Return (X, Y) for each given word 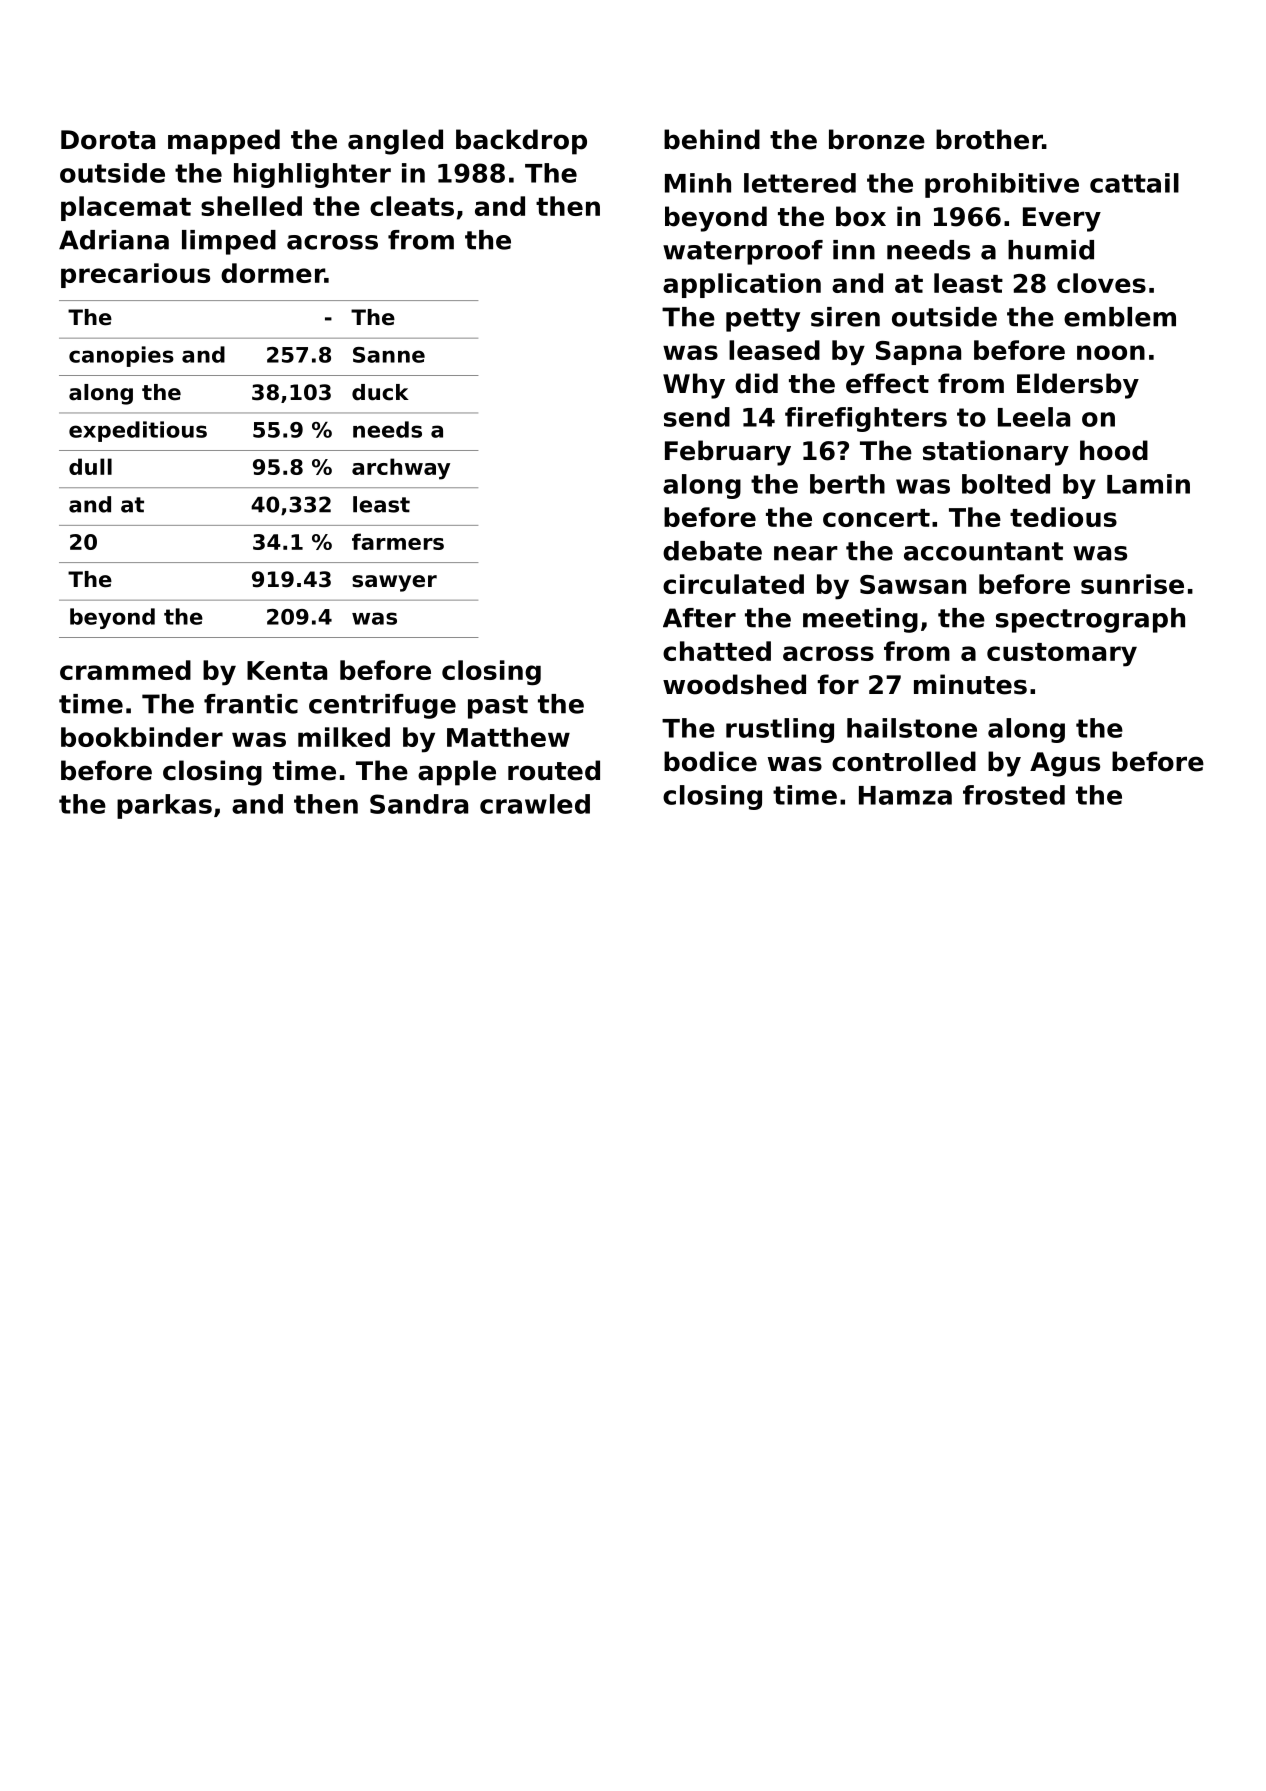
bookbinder (142, 737)
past (498, 707)
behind (712, 139)
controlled (904, 761)
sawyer (394, 583)
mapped (224, 142)
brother (989, 139)
